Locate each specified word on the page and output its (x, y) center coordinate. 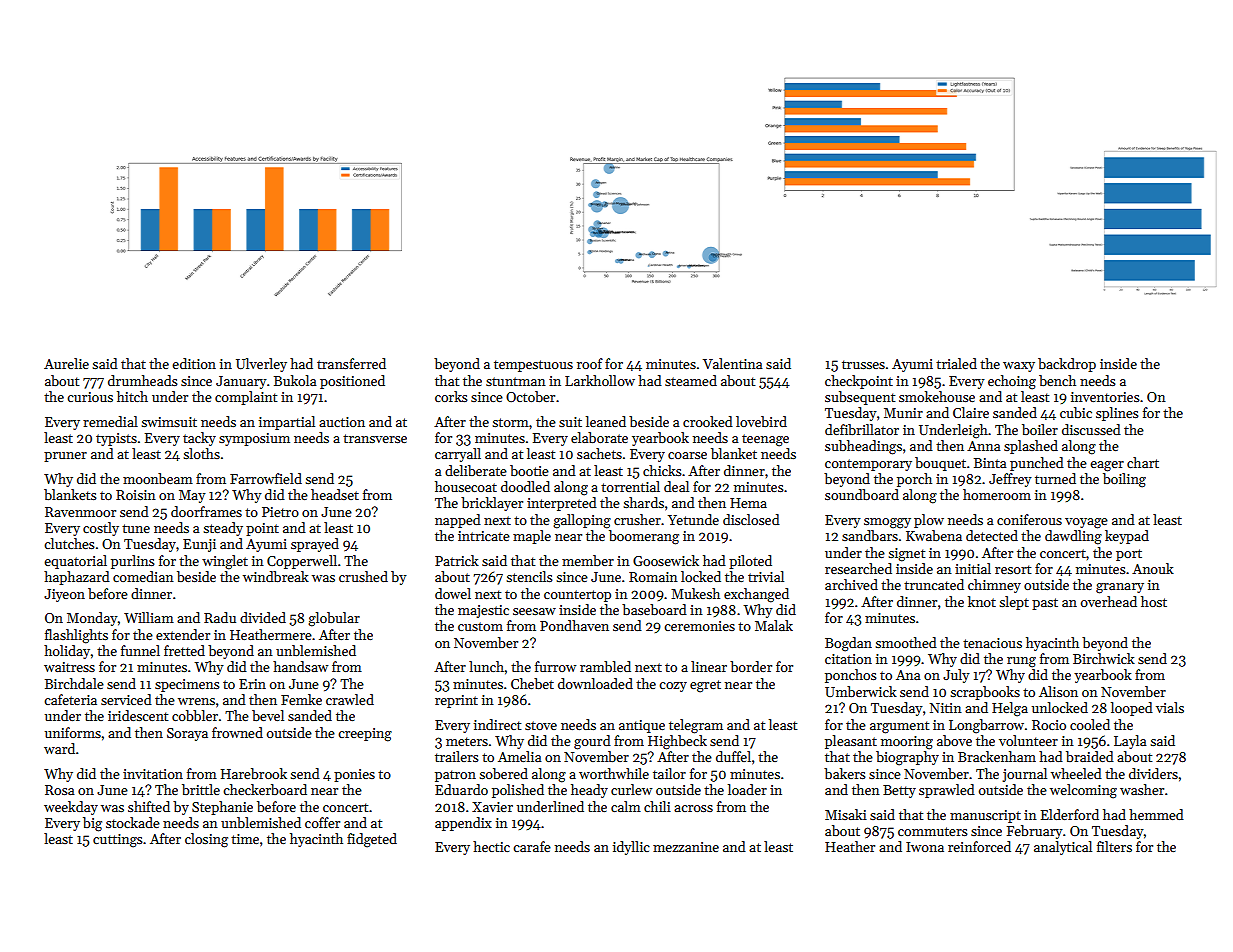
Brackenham (997, 756)
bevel (268, 715)
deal (676, 486)
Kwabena (934, 535)
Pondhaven (574, 625)
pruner (65, 457)
